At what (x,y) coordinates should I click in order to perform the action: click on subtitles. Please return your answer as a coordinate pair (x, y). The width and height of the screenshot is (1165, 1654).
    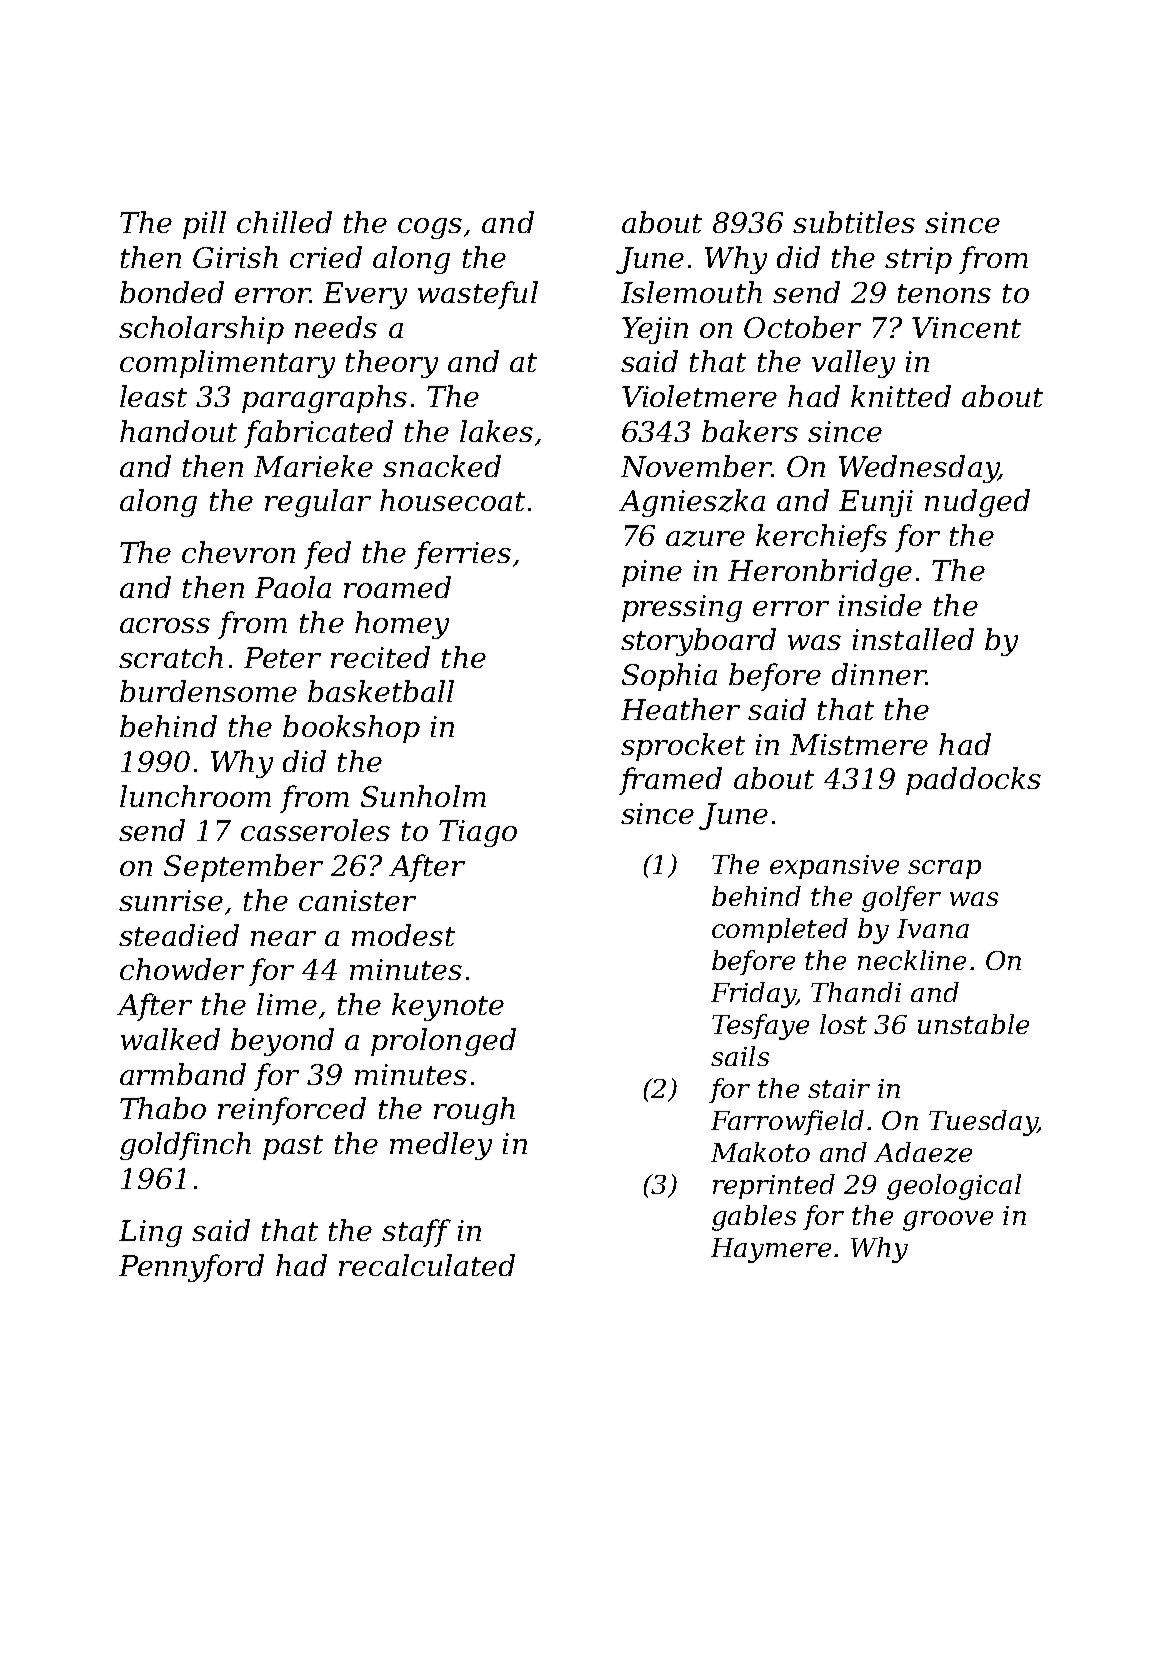
    Looking at the image, I should click on (854, 222).
